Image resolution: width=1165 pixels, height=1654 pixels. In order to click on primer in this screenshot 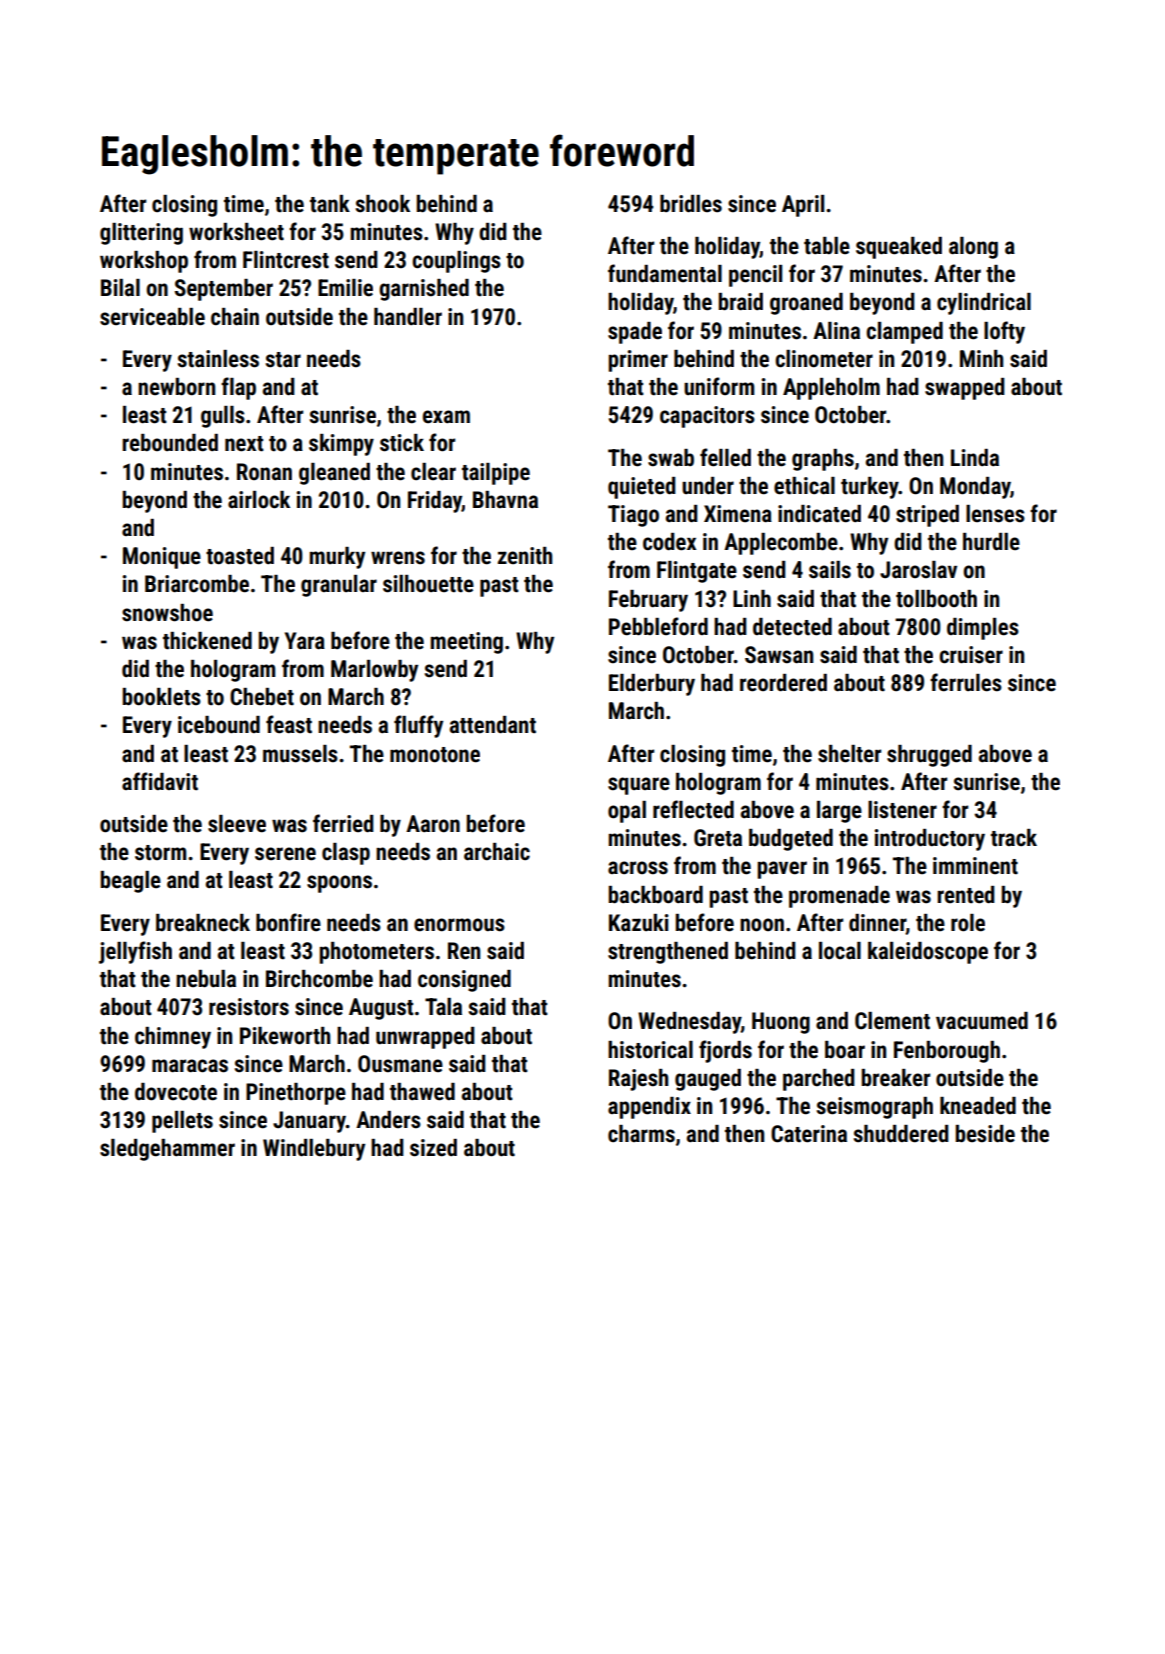, I will do `click(638, 361)`.
